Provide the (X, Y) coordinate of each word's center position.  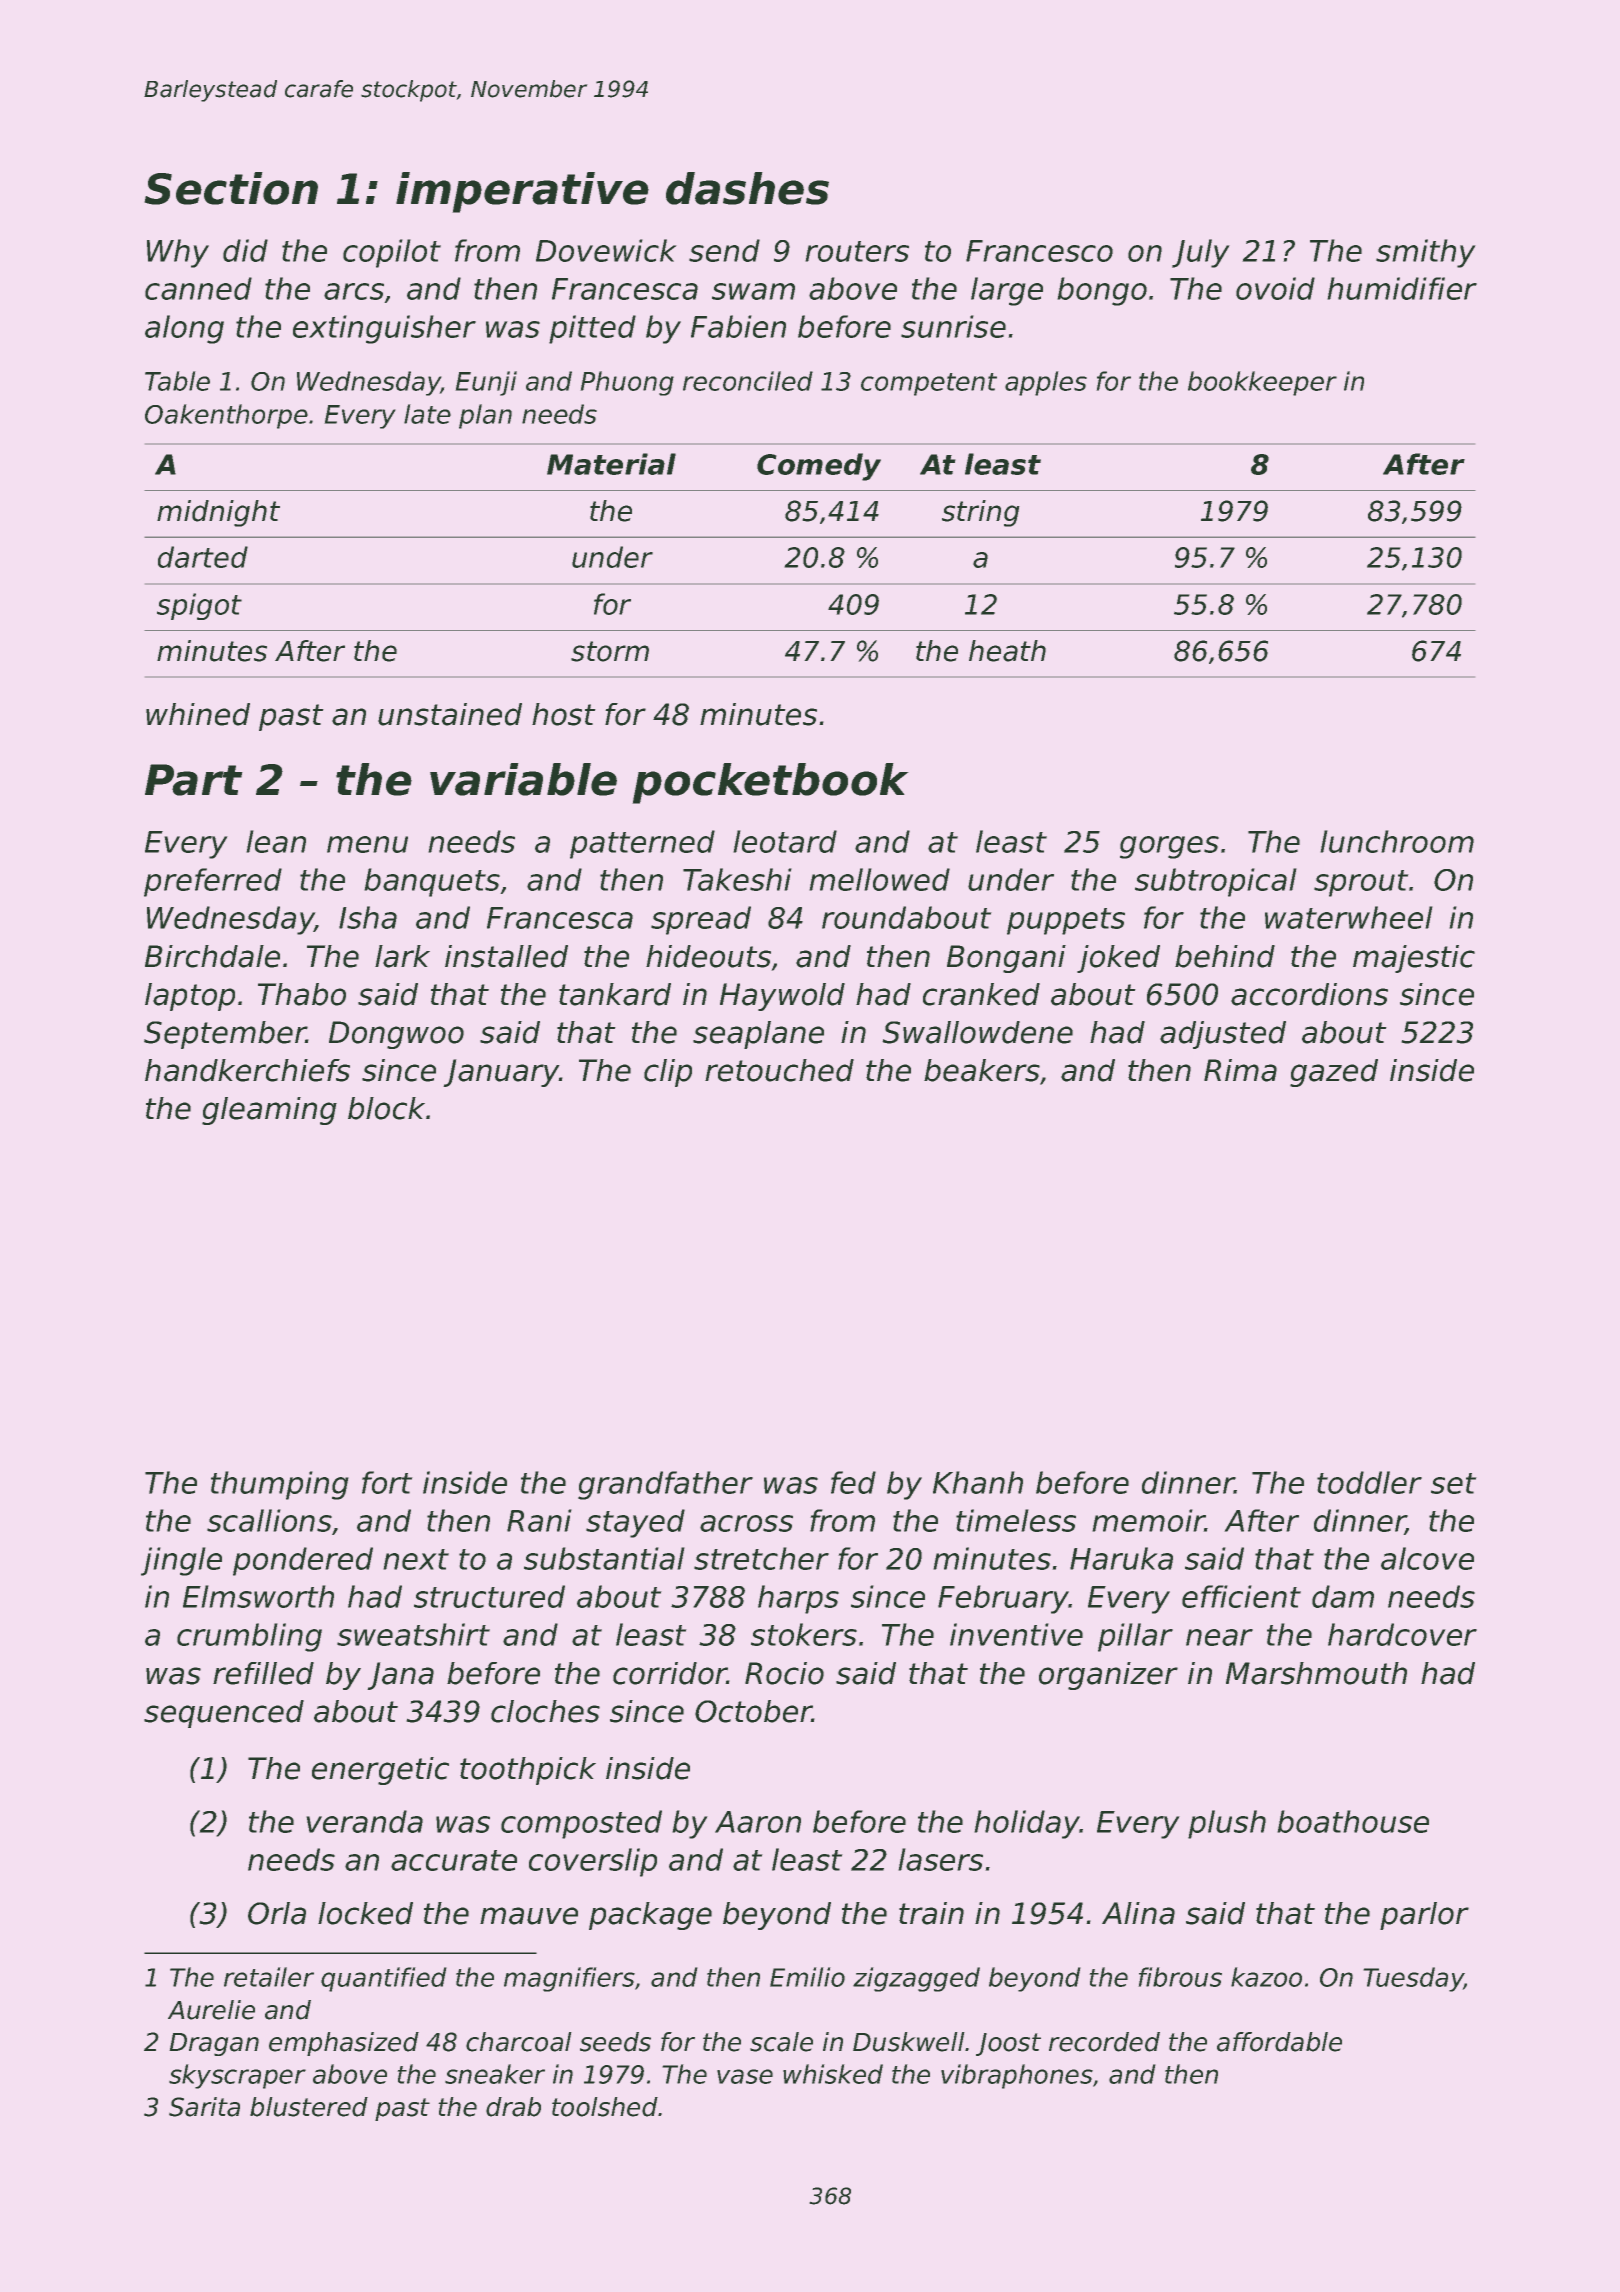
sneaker (495, 2074)
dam (1343, 1596)
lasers (940, 1859)
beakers (982, 1070)
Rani (539, 1520)
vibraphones (1017, 2076)
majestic (1414, 959)
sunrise (953, 326)
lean (276, 841)
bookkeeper (1262, 383)
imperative (522, 192)
